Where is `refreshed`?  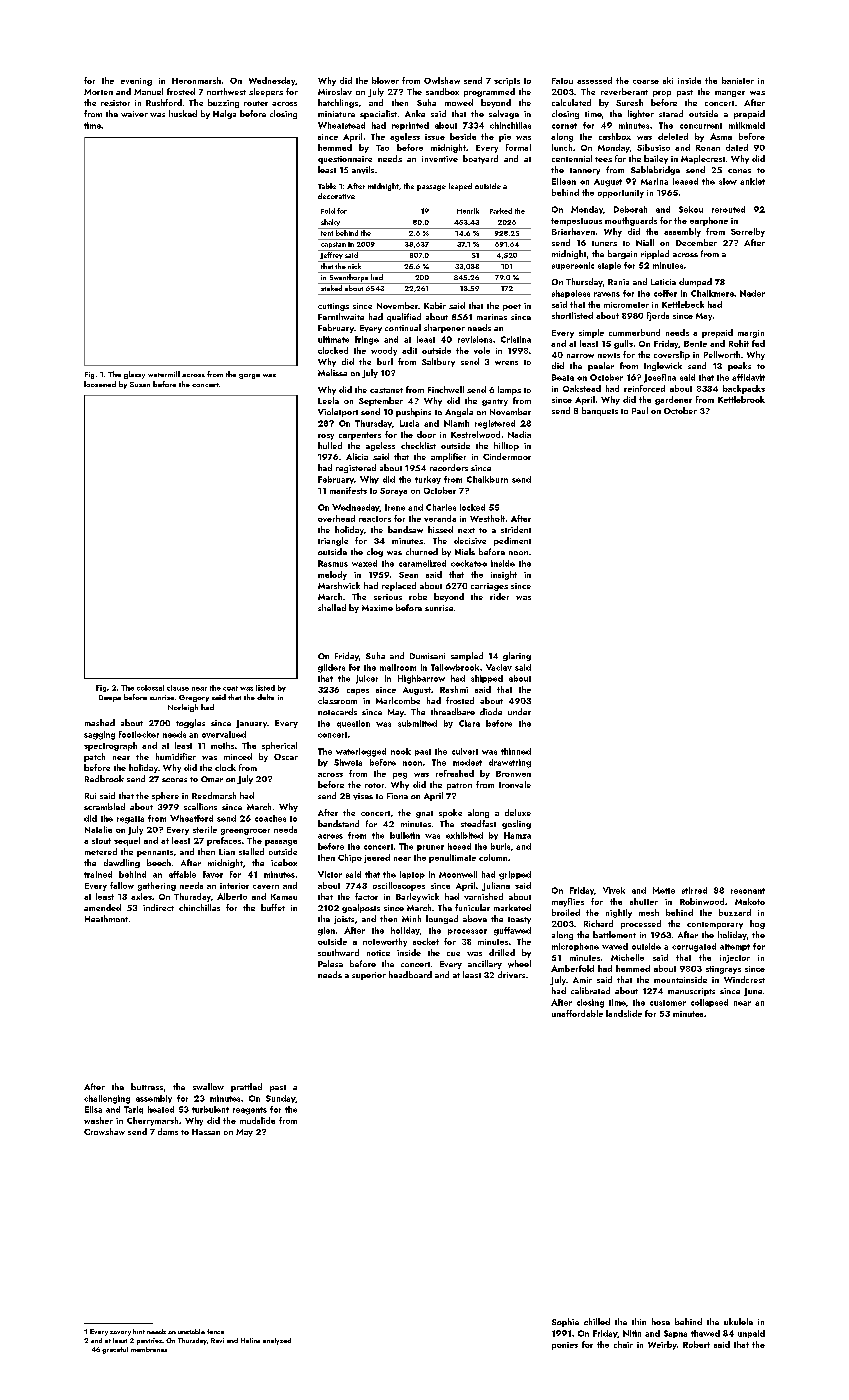
refreshed is located at coordinates (455, 773).
